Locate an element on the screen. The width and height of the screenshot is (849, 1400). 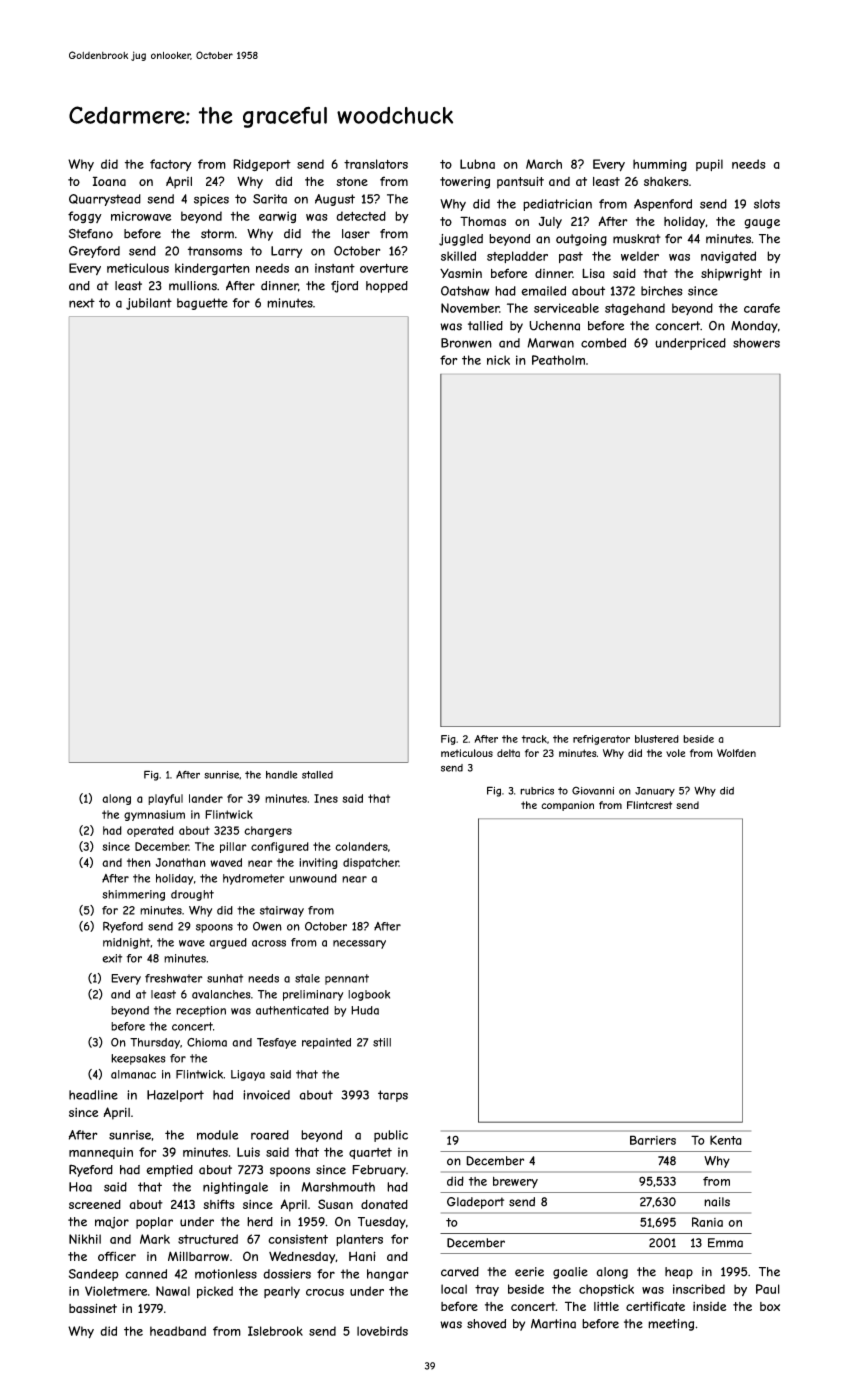
playful is located at coordinates (165, 799).
